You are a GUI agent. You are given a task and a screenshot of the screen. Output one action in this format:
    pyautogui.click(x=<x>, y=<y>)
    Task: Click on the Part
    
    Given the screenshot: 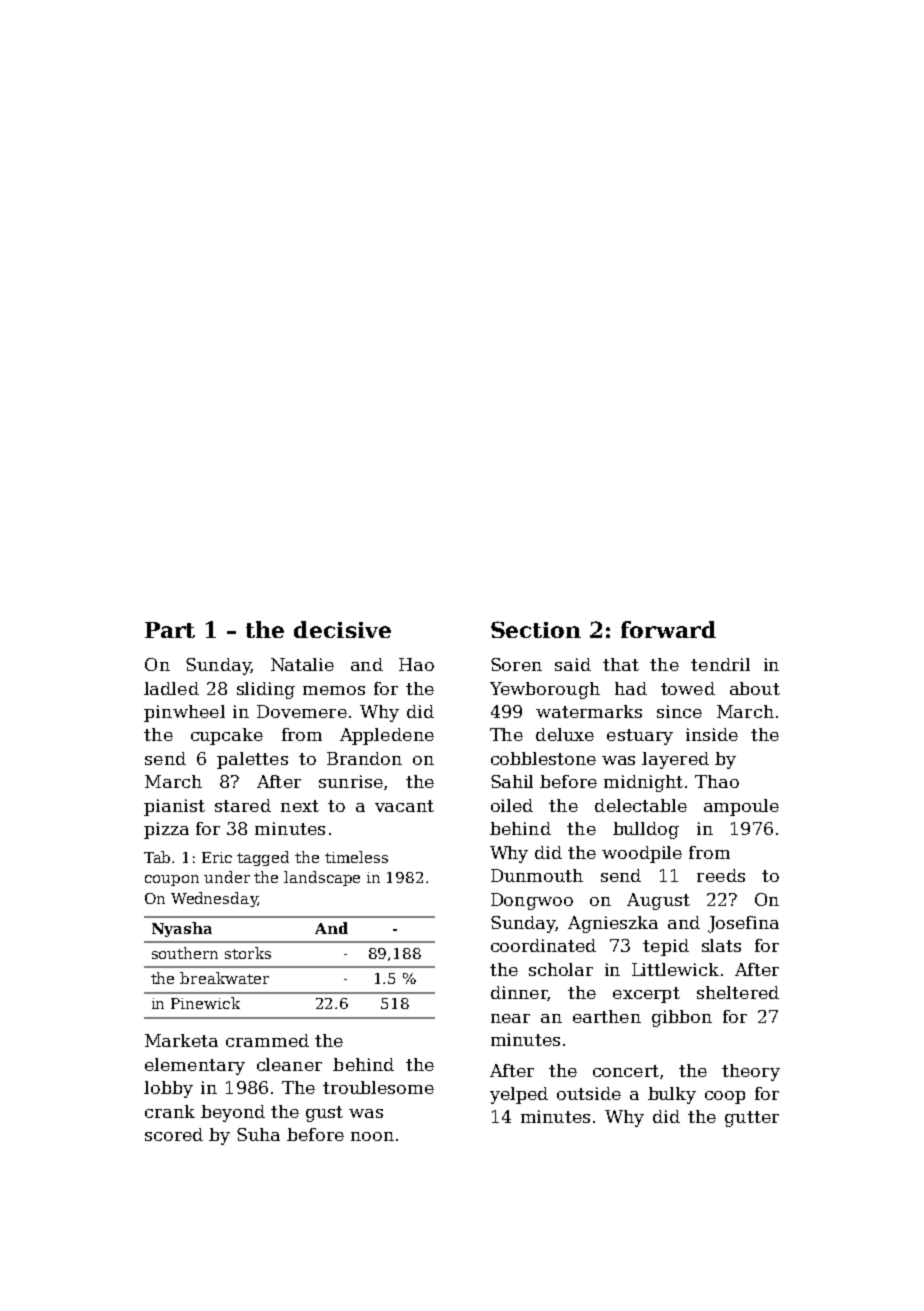 What is the action you would take?
    pyautogui.click(x=170, y=630)
